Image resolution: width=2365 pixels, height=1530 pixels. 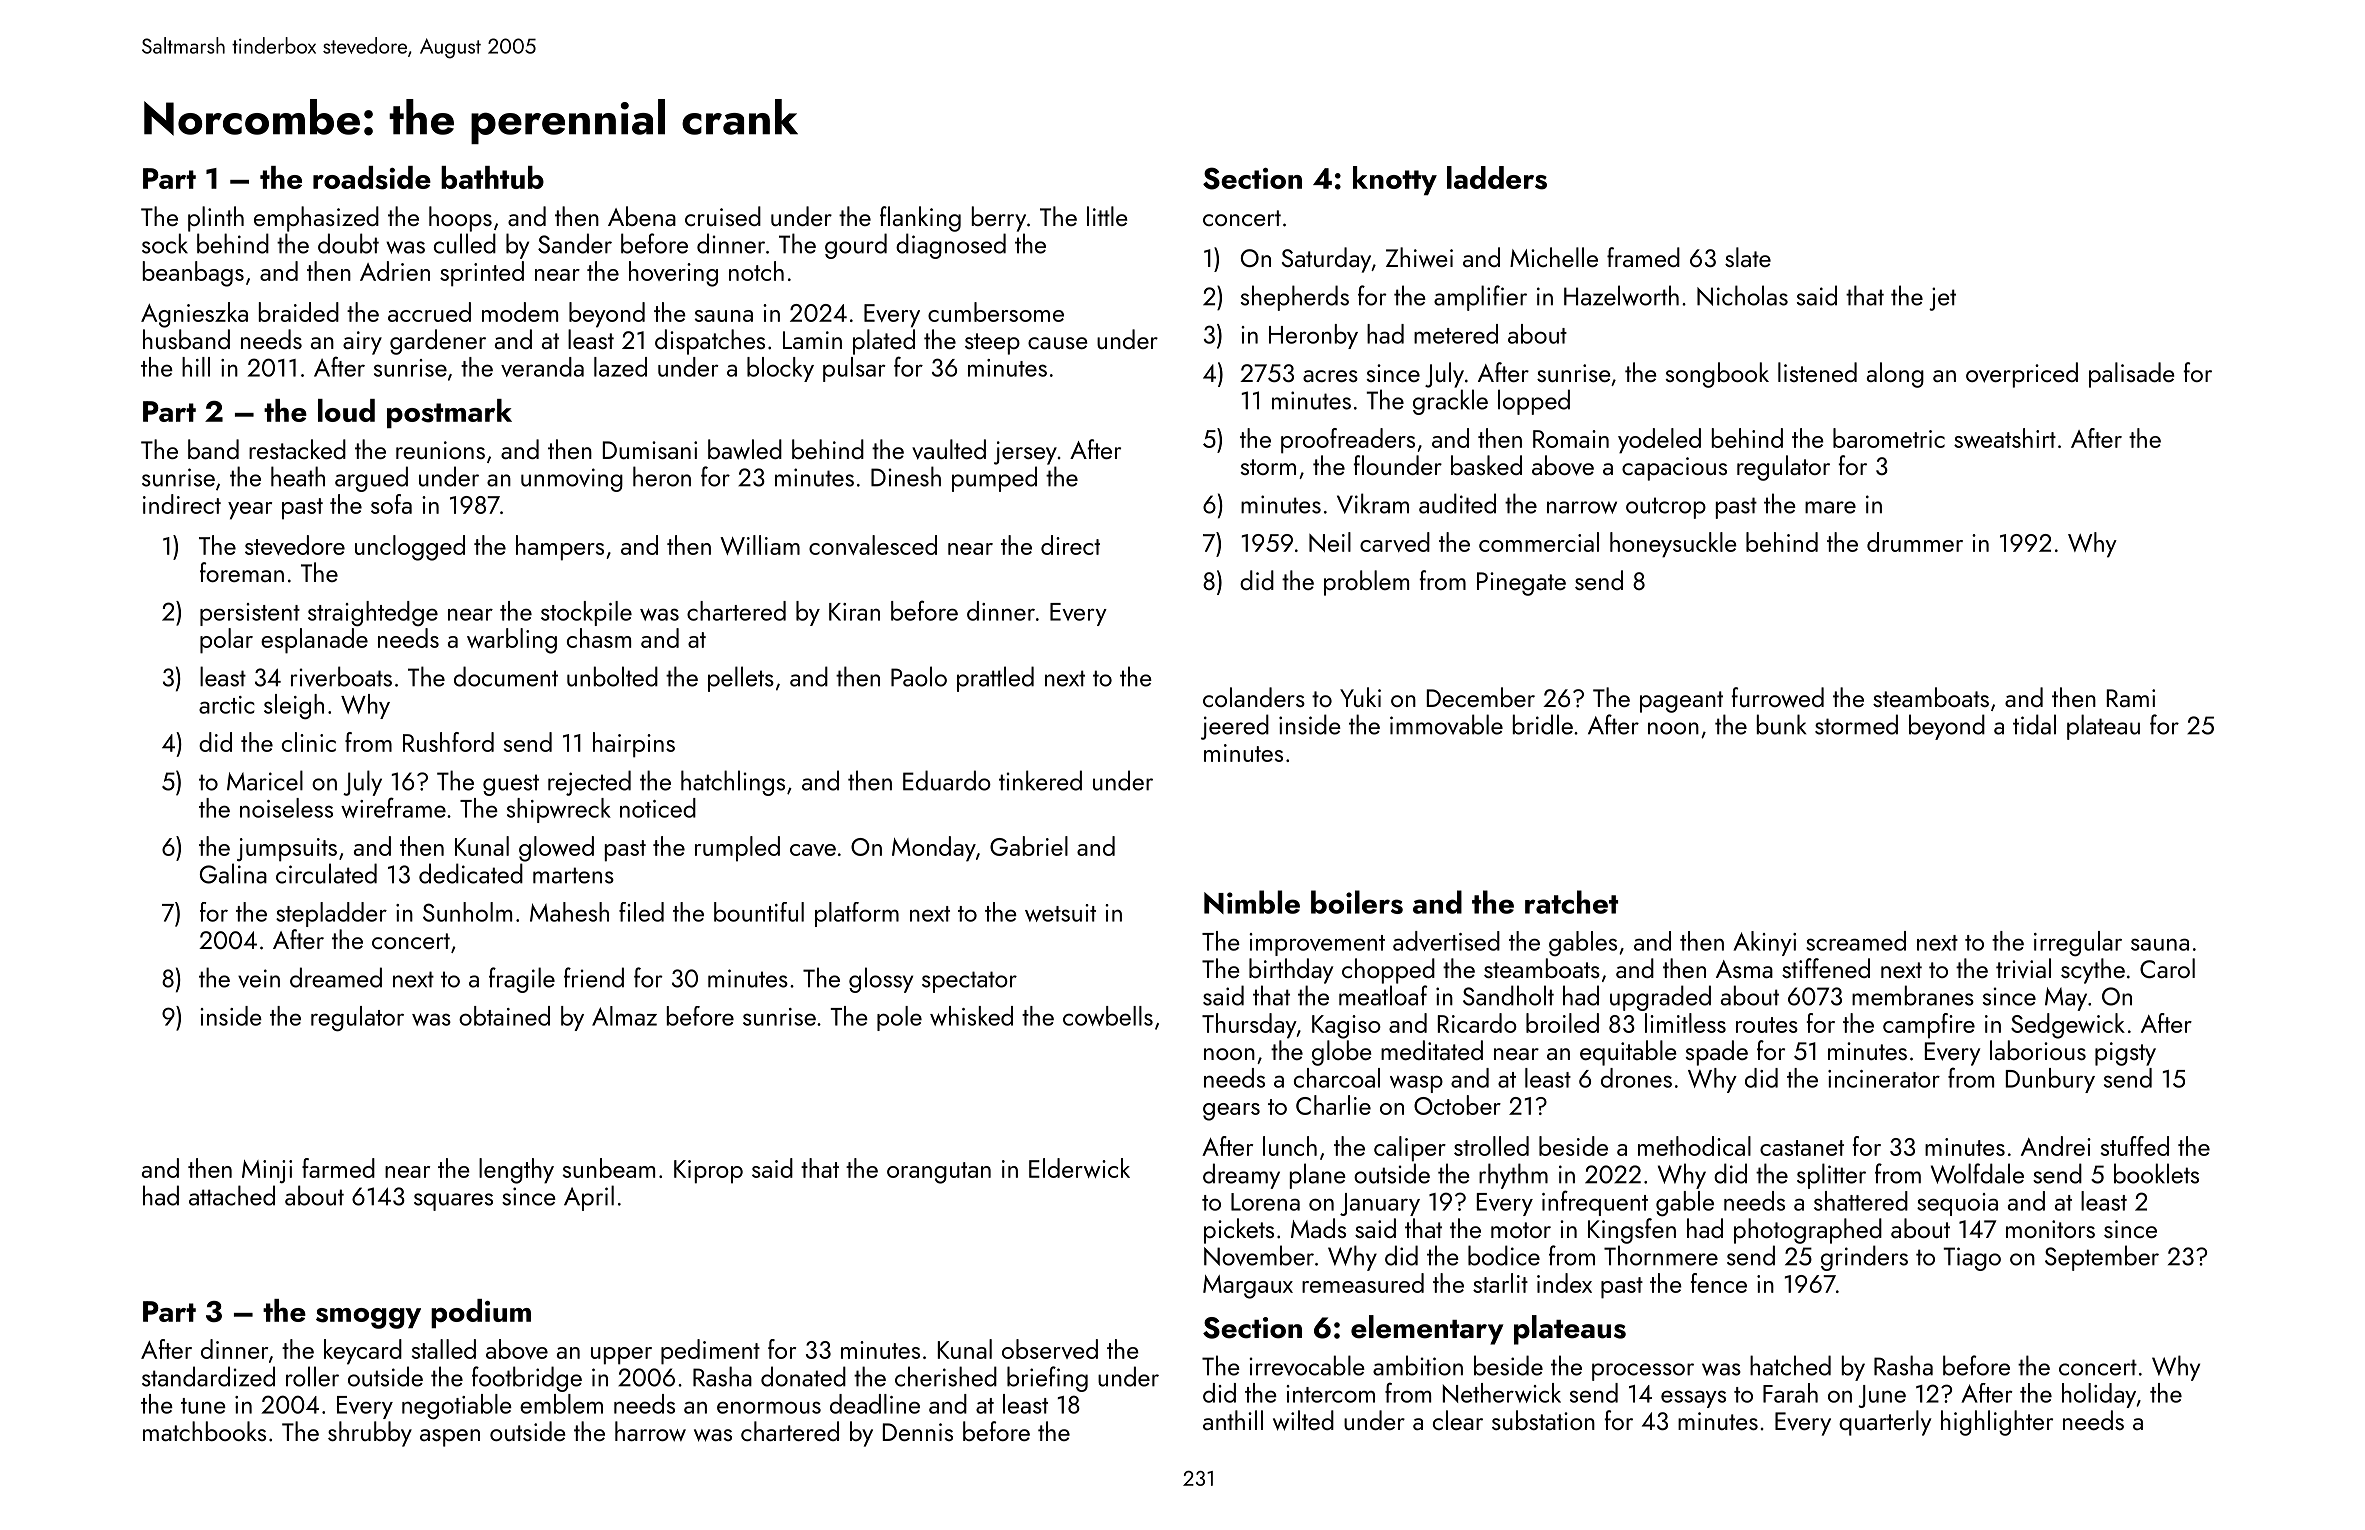 What do you see at coordinates (1884, 1079) in the page?
I see `incinerator` at bounding box center [1884, 1079].
